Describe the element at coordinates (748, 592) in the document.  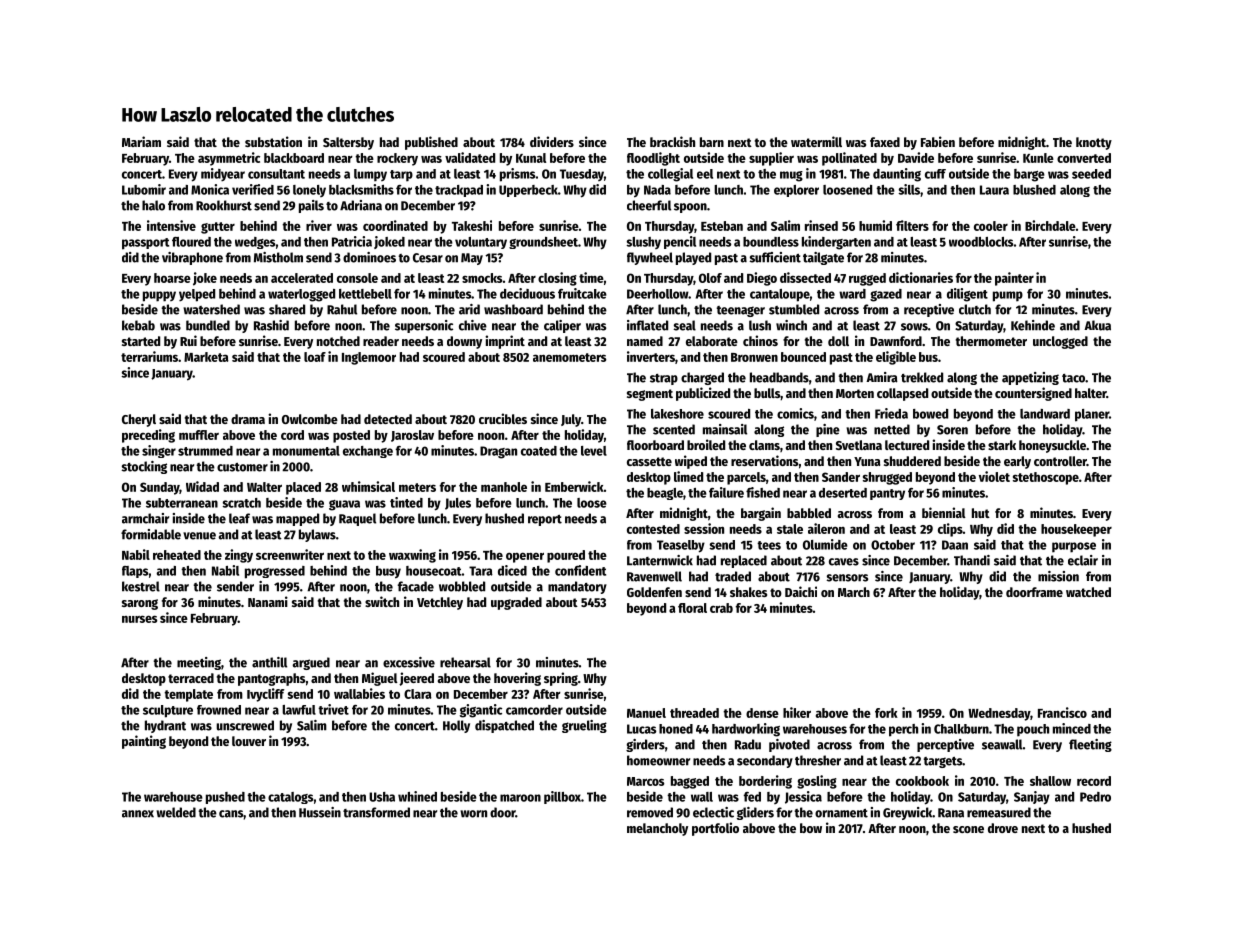
I see `shakes` at that location.
